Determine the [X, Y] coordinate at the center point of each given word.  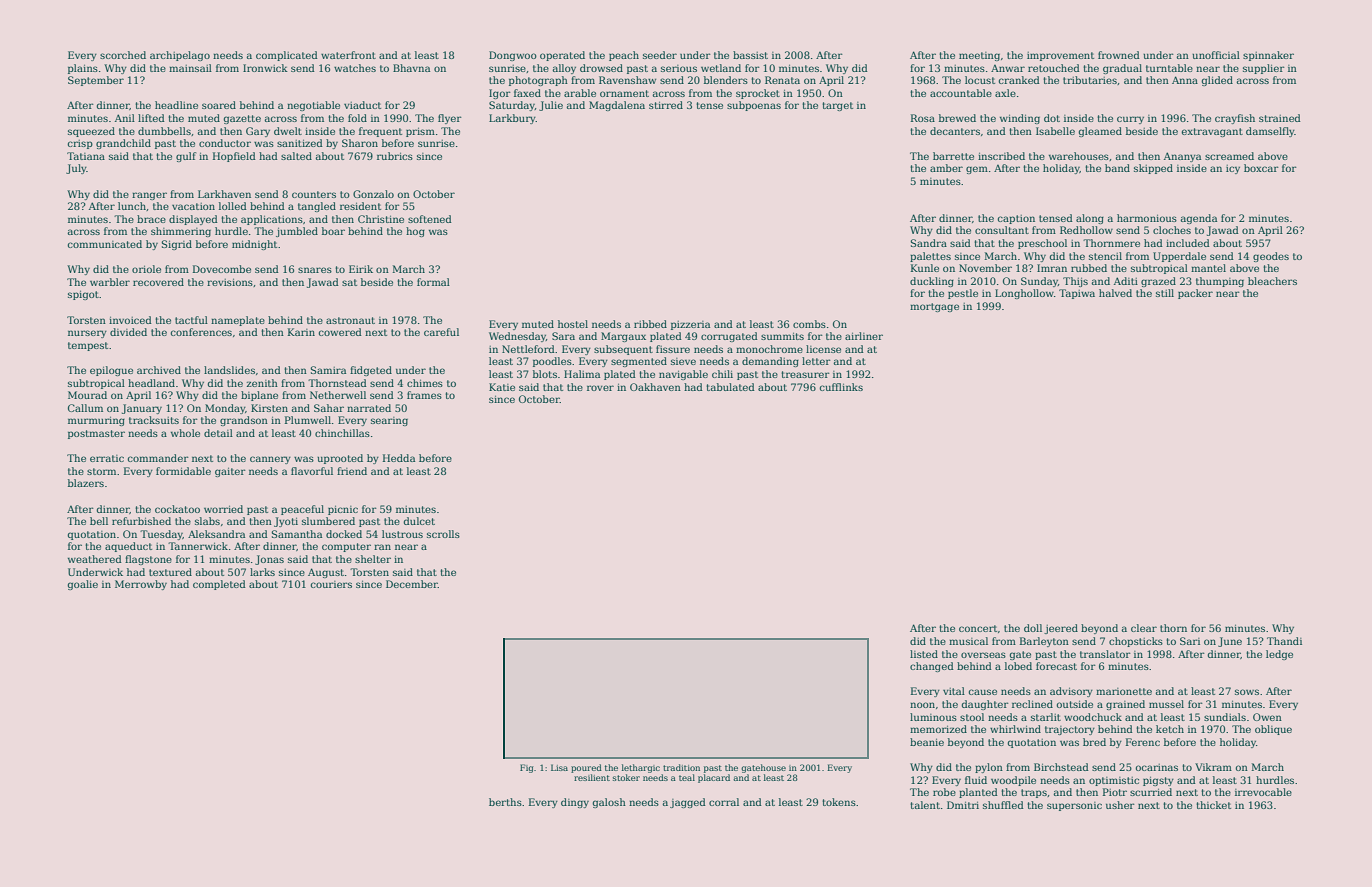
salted [296, 156]
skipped [1153, 169]
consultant [1002, 230]
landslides [229, 370]
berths [505, 802]
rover [600, 388]
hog [415, 232]
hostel [573, 324]
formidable [183, 471]
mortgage [934, 307]
